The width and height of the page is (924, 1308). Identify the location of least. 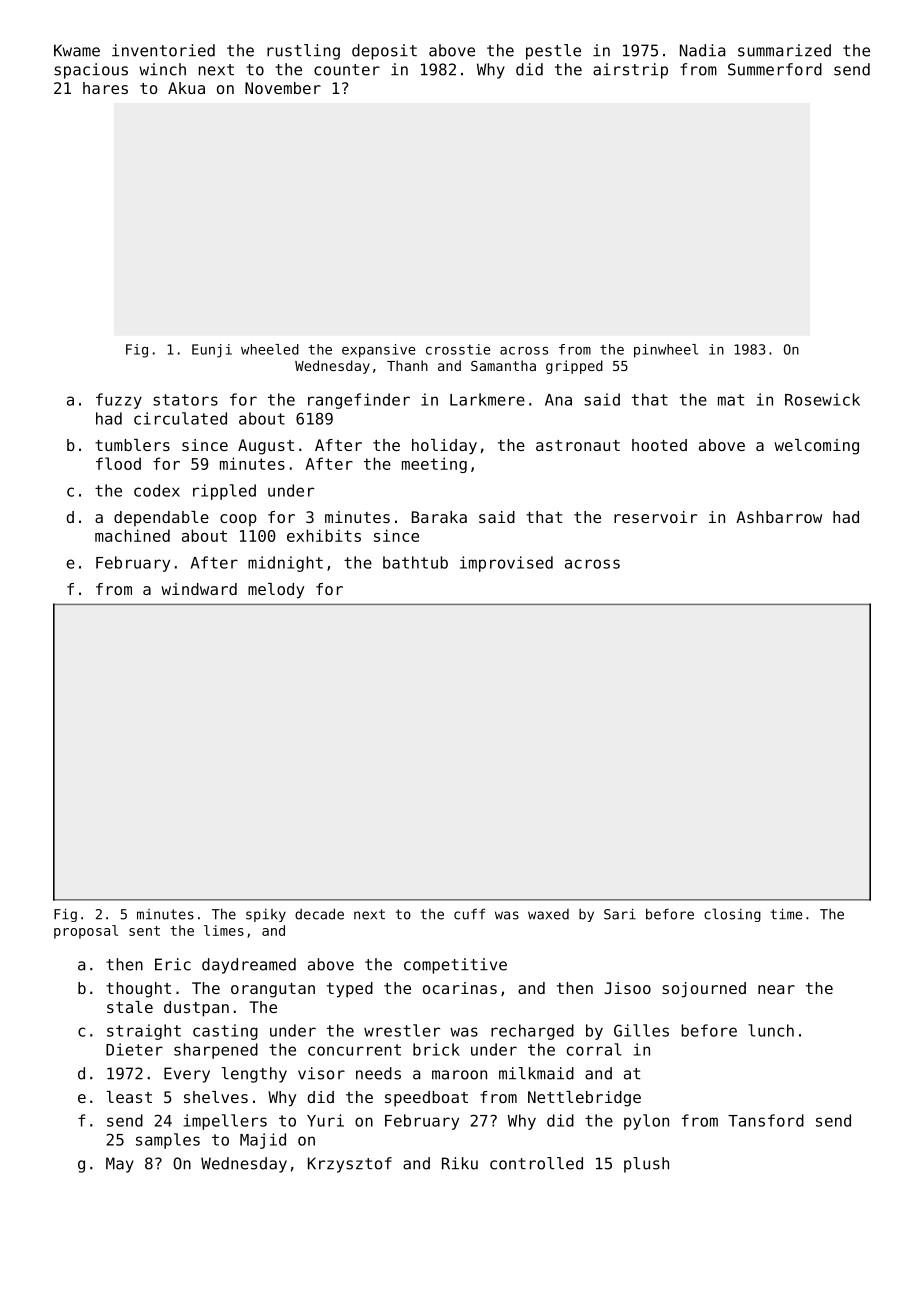
(129, 1097).
